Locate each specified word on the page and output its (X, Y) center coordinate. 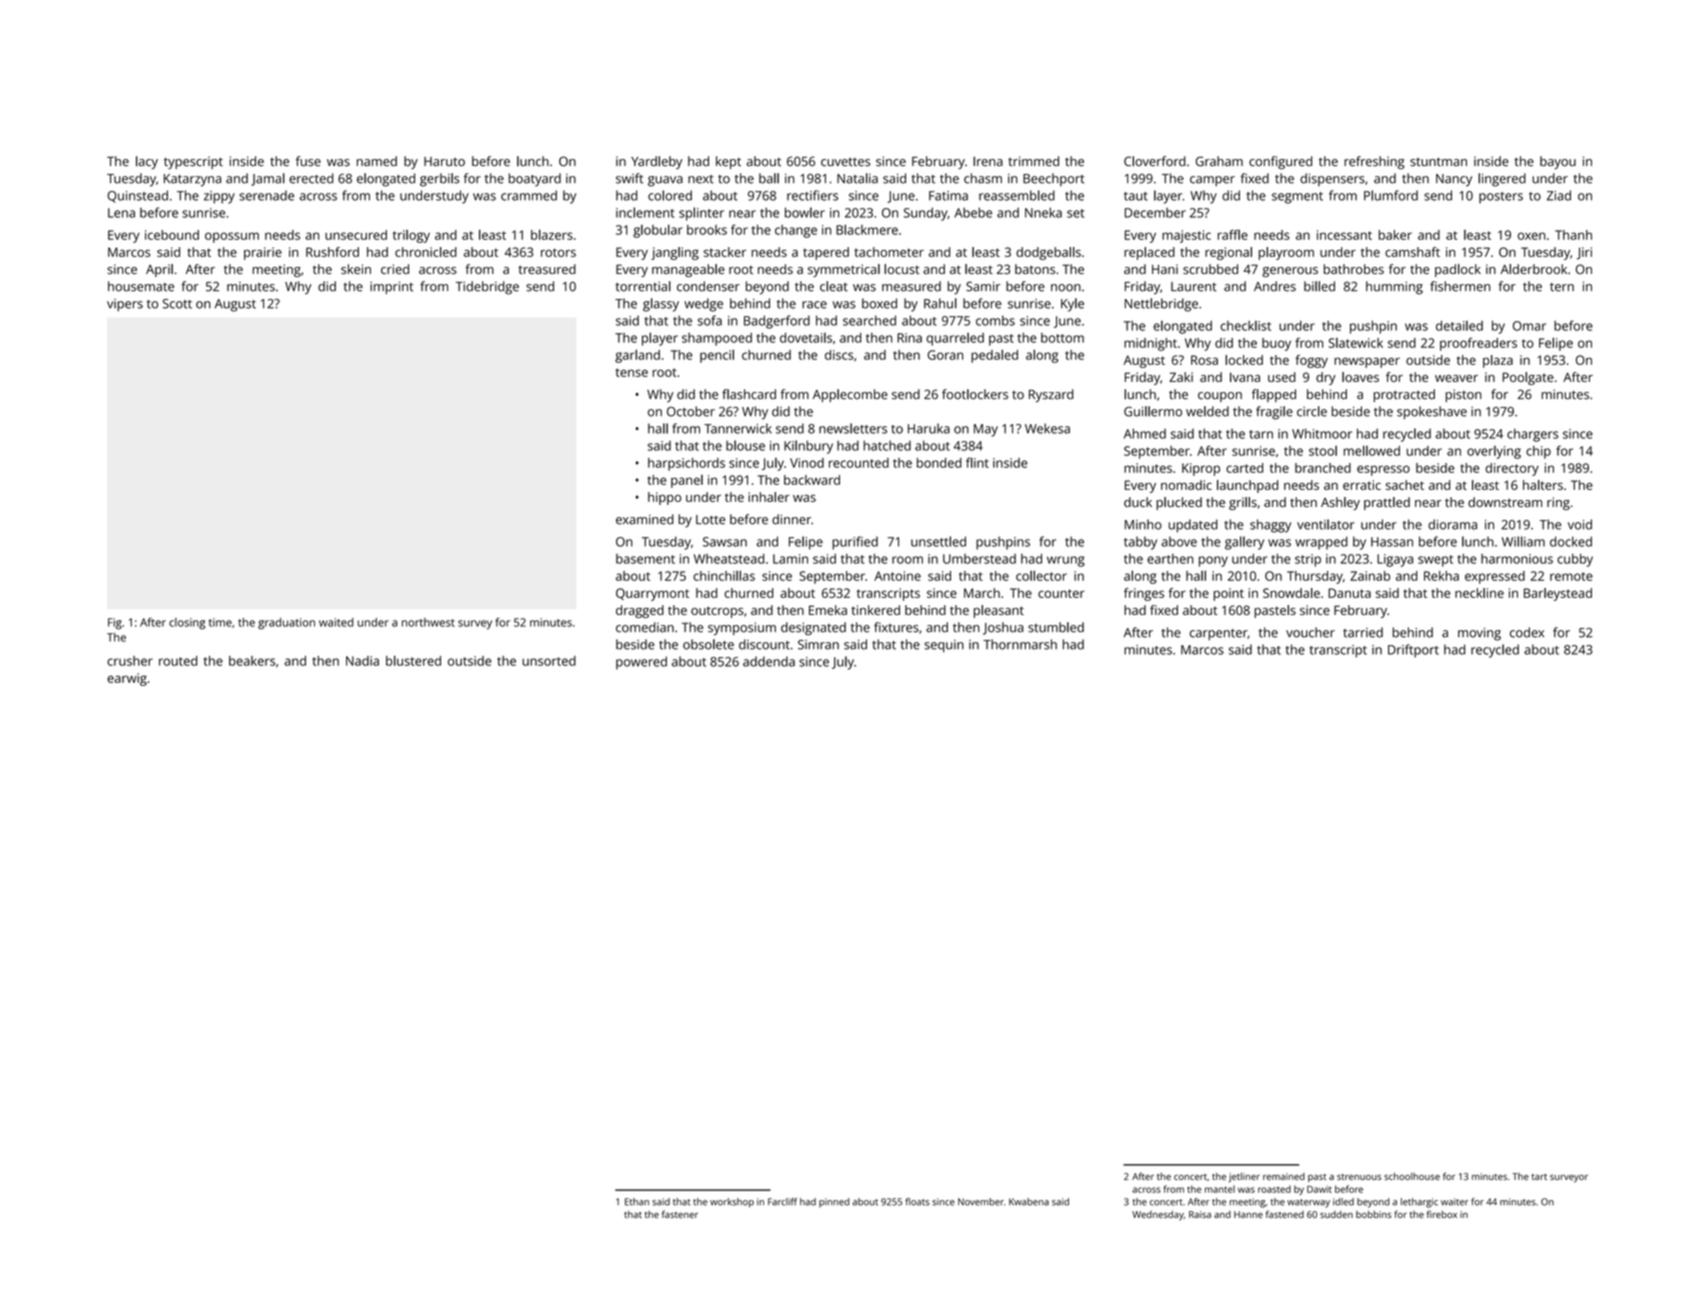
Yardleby (656, 162)
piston (1463, 395)
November (981, 1202)
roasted (1274, 1189)
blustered (413, 660)
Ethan (637, 1202)
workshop (732, 1203)
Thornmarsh (1020, 644)
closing (187, 623)
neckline (1479, 593)
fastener (680, 1214)
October (691, 411)
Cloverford (1155, 161)
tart (1539, 1177)
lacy (147, 162)
